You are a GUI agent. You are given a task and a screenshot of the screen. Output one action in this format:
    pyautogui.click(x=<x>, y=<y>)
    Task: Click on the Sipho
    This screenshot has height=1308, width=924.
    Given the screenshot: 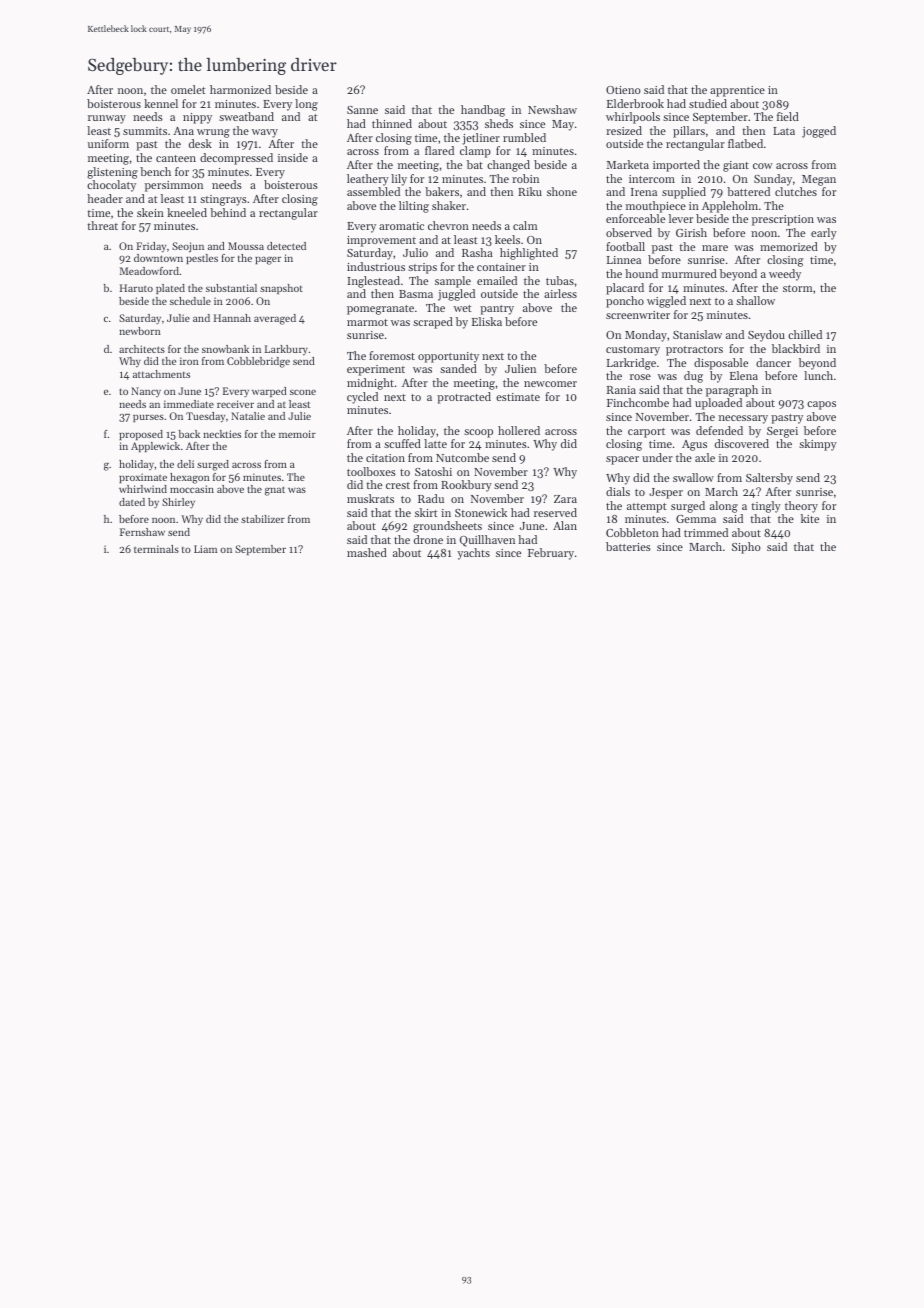 What is the action you would take?
    pyautogui.click(x=746, y=548)
